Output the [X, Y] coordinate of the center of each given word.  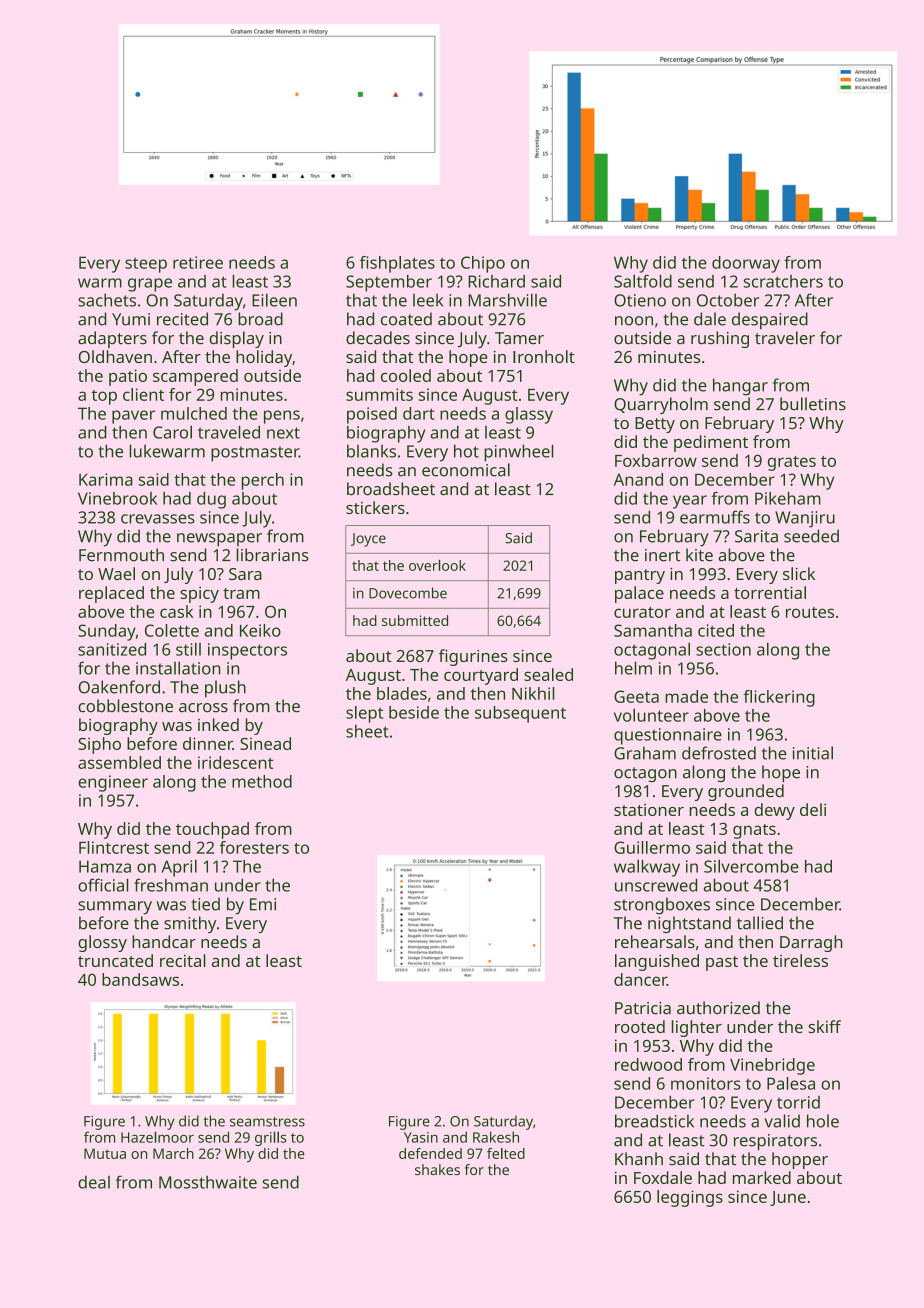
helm [633, 668]
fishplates [397, 264]
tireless [800, 960]
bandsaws [140, 979]
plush [225, 689]
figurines [473, 657]
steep [146, 265]
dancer [640, 979]
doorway [746, 264]
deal [94, 1182]
